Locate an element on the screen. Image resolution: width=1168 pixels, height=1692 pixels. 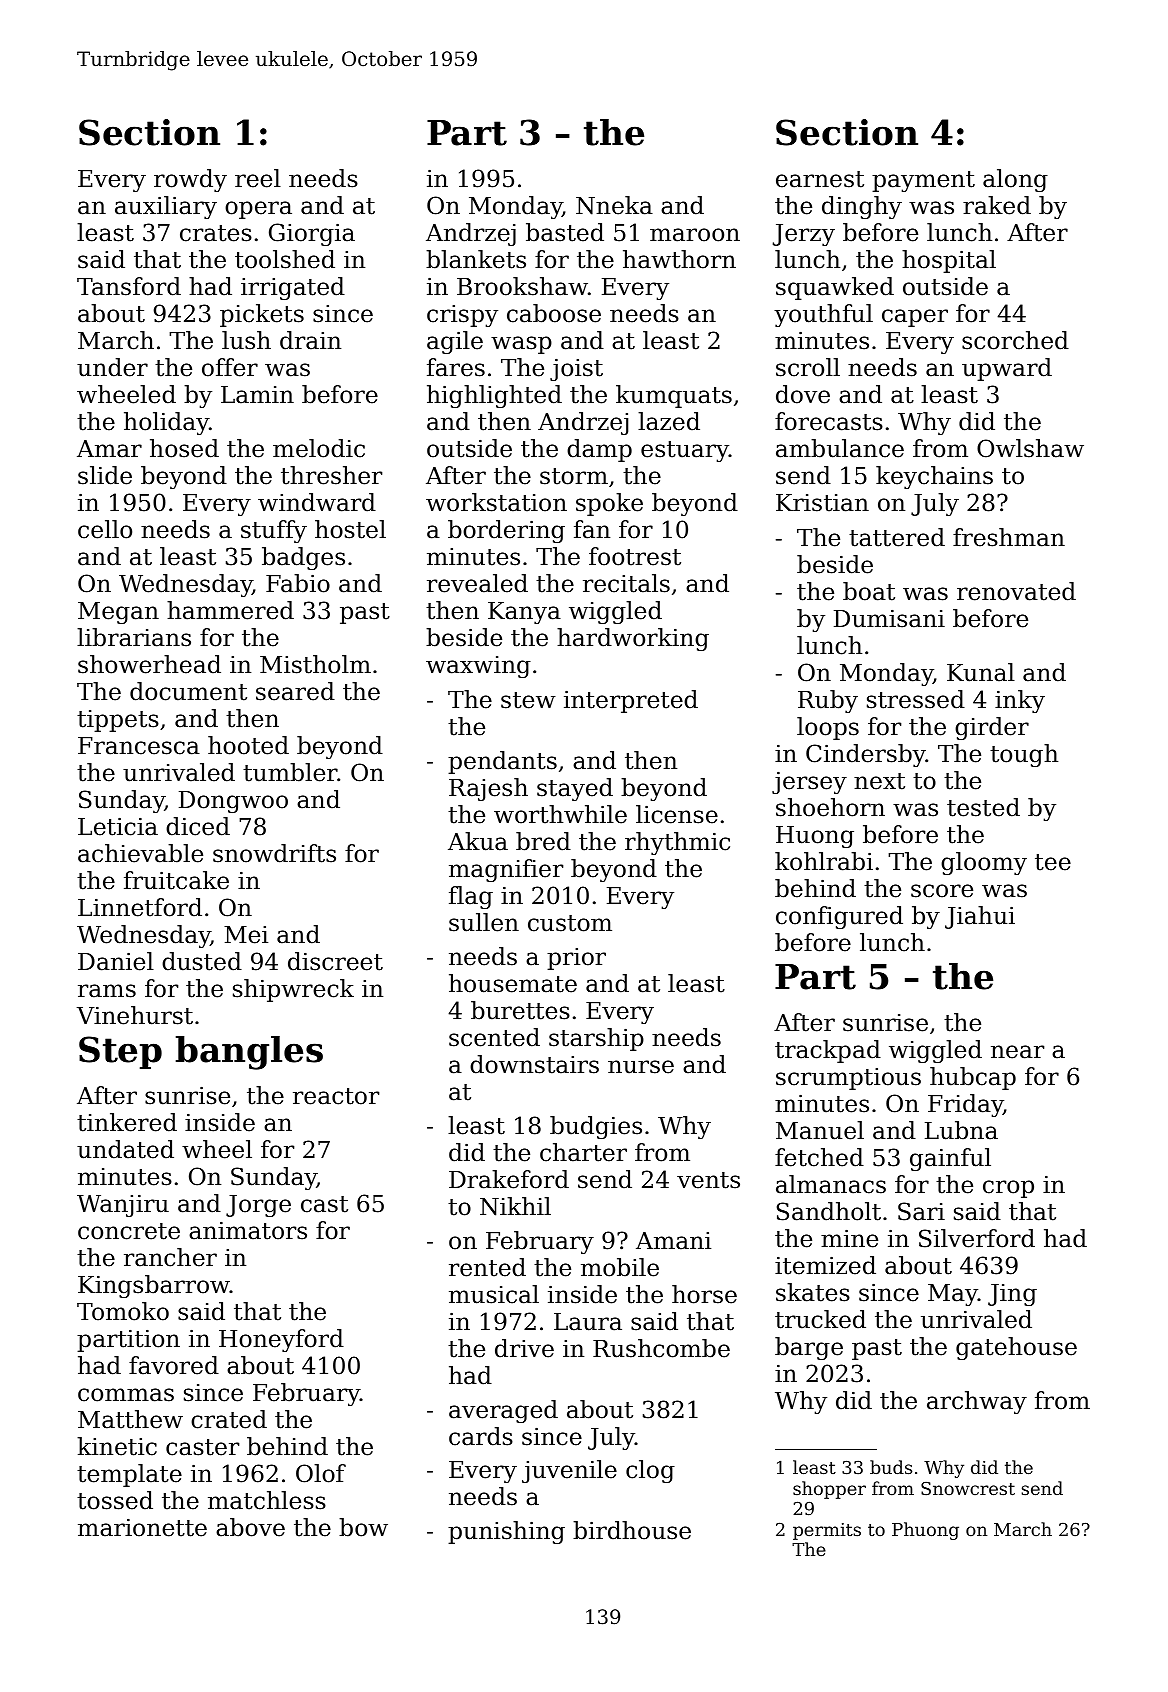
marionette is located at coordinates (142, 1528).
